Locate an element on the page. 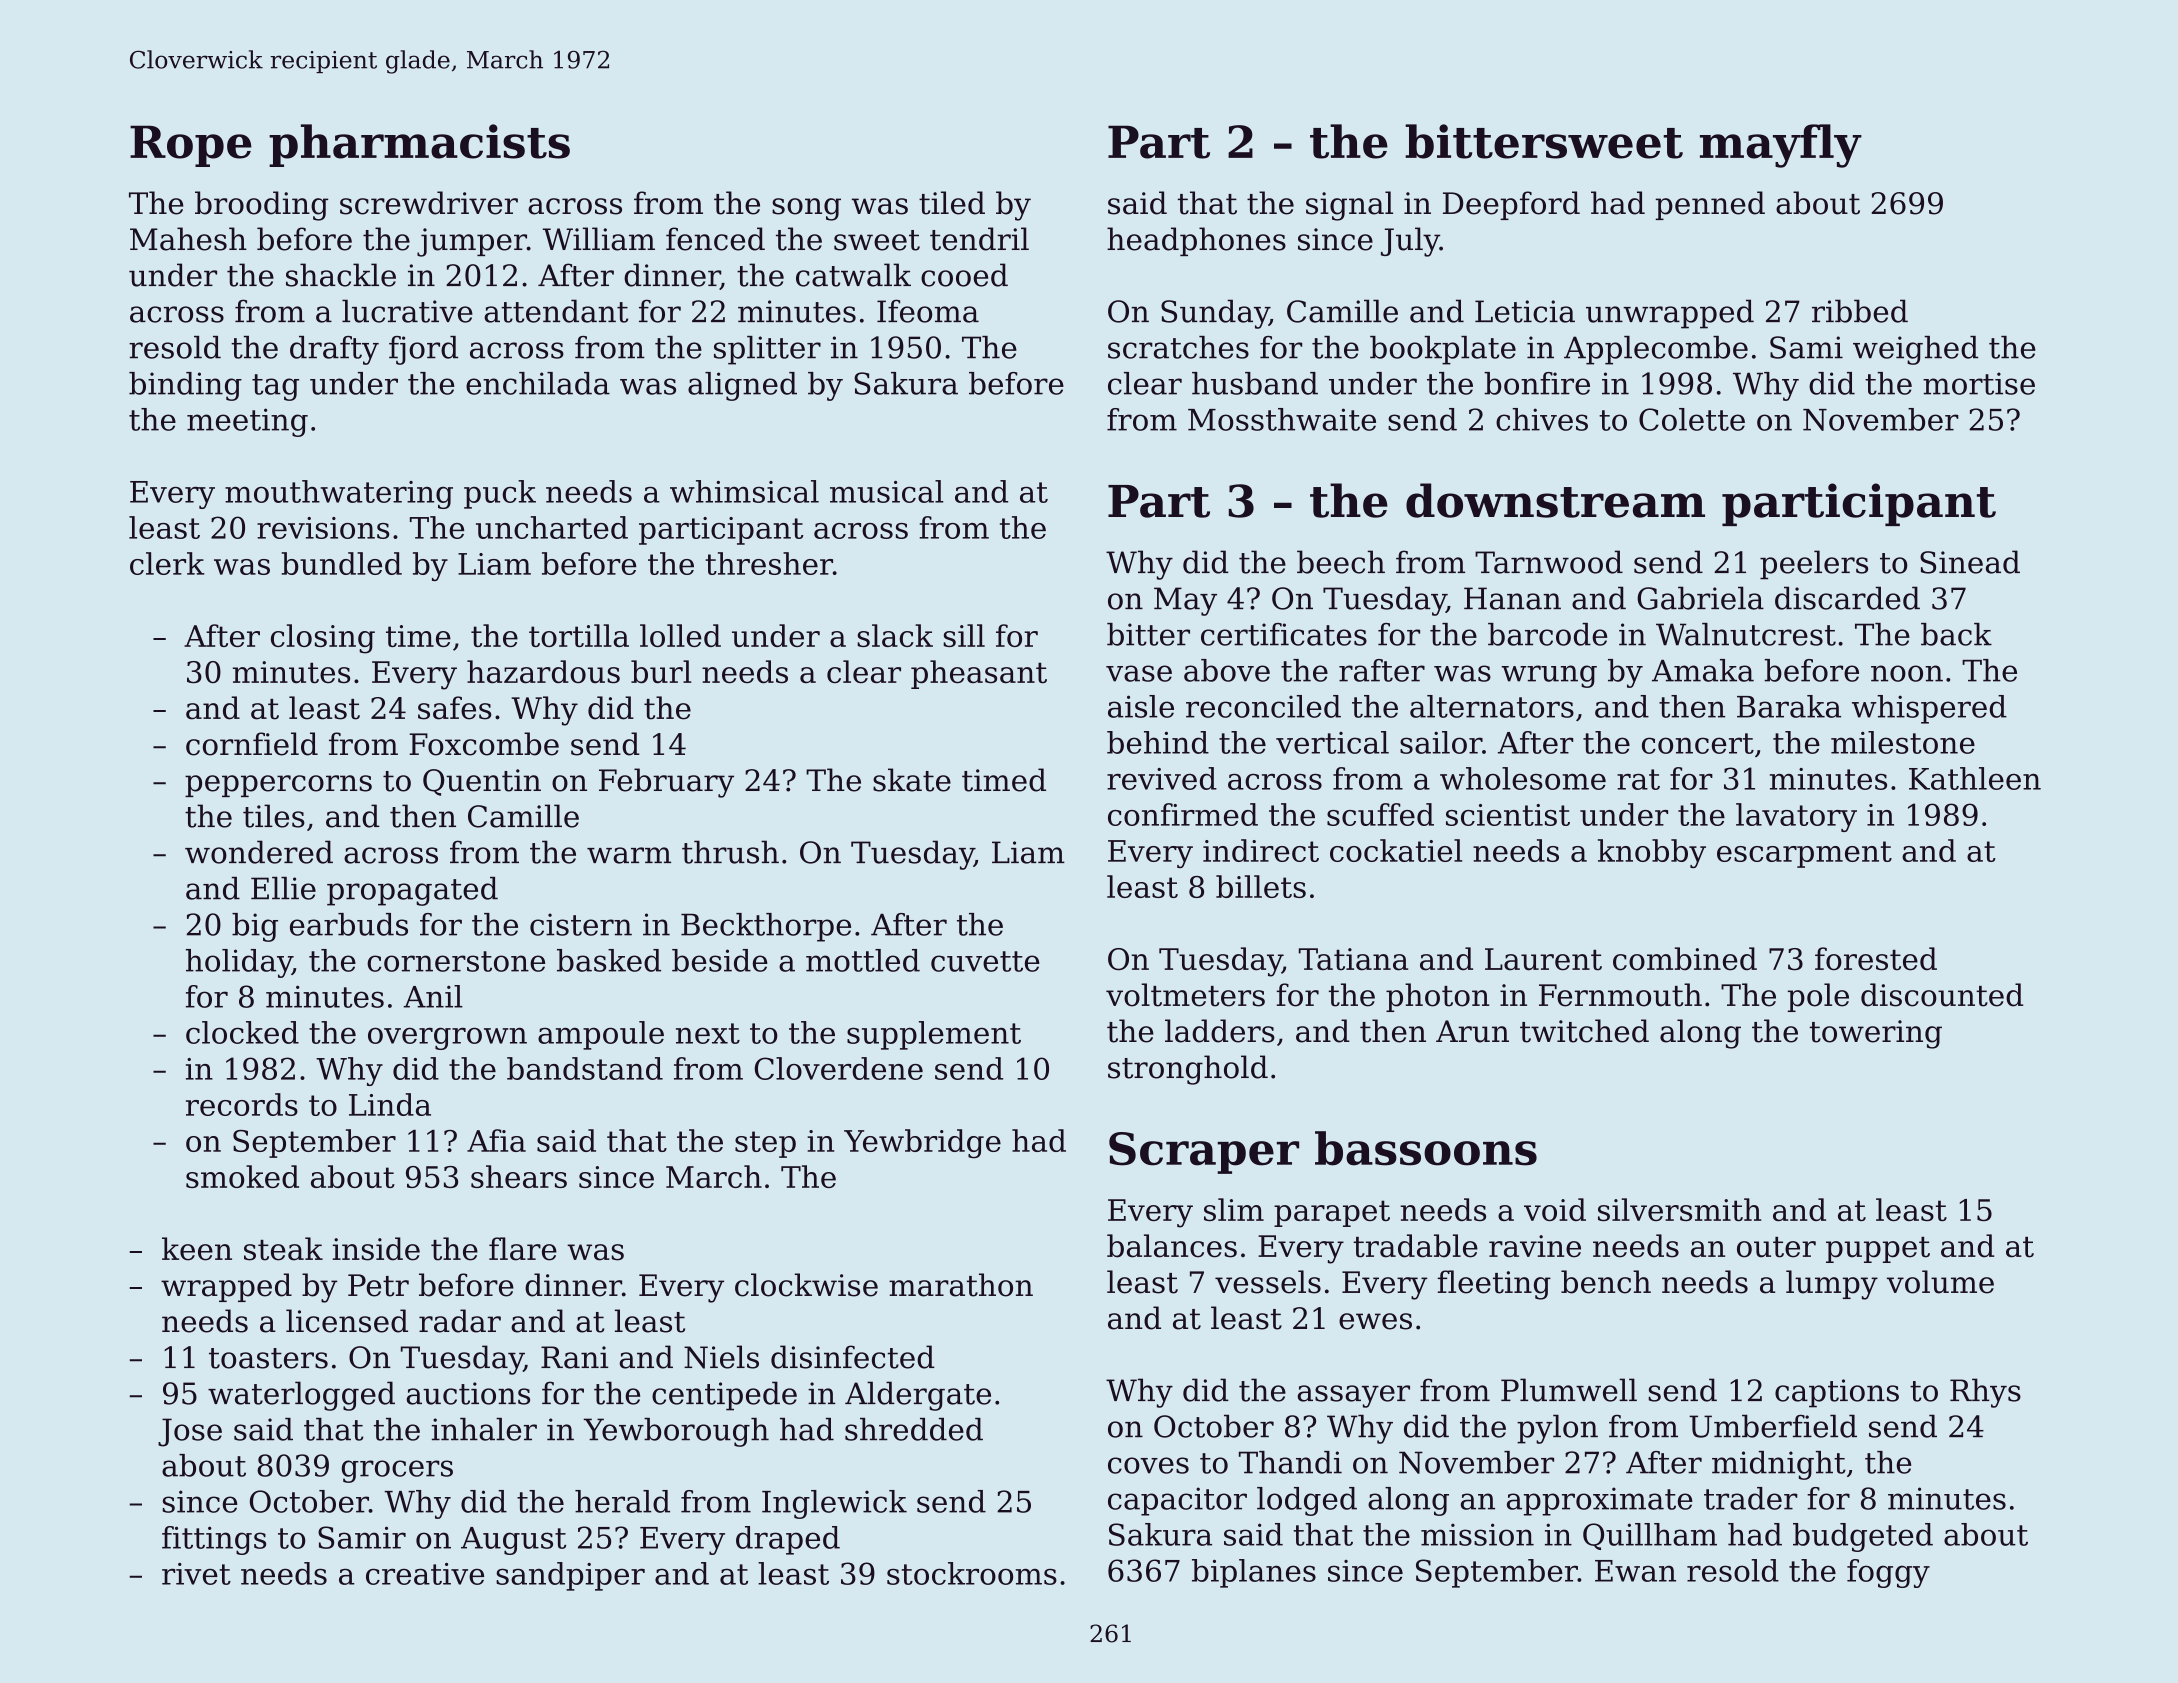  licensed is located at coordinates (347, 1321).
